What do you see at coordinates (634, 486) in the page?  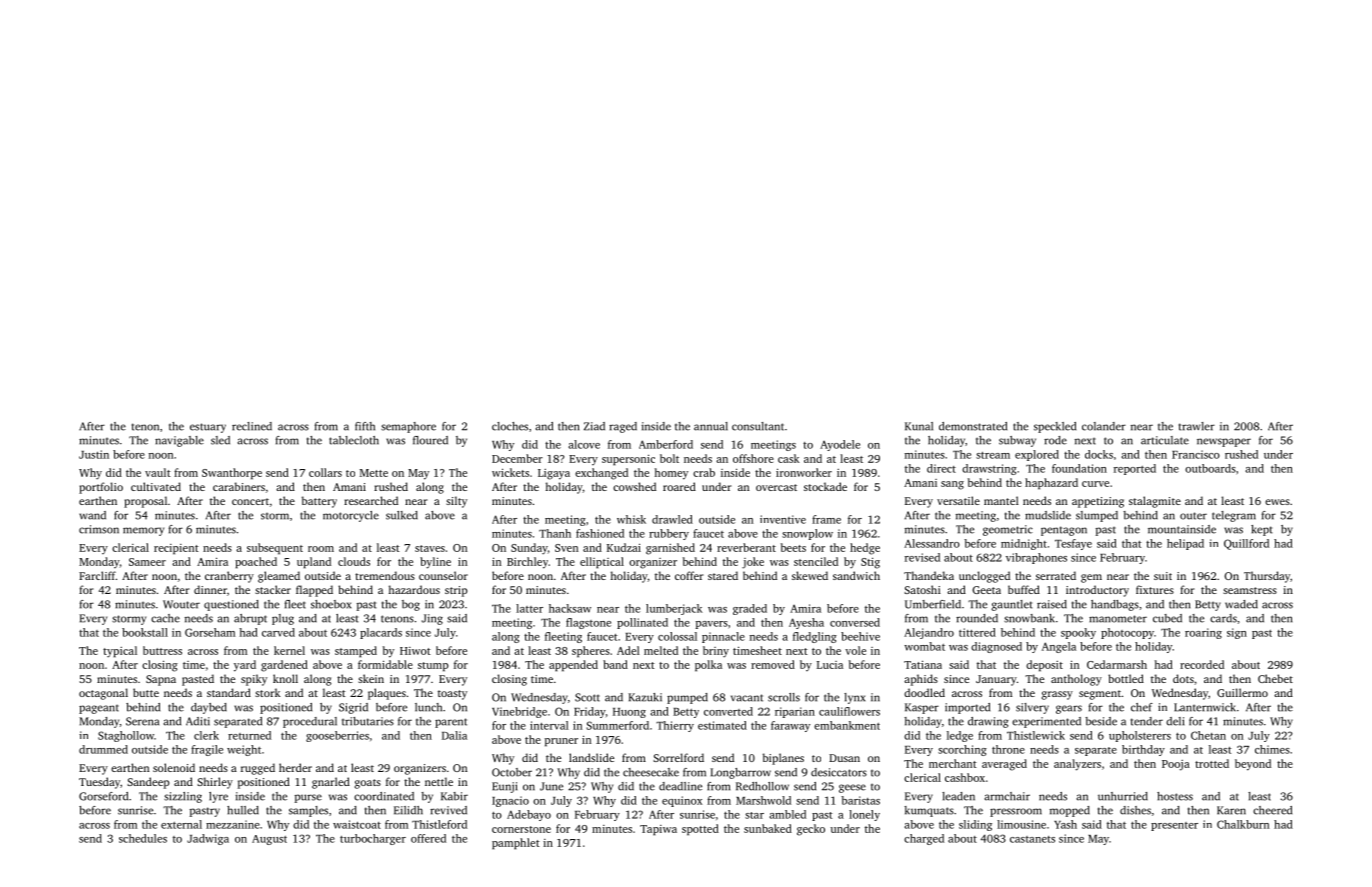 I see `cowshed` at bounding box center [634, 486].
